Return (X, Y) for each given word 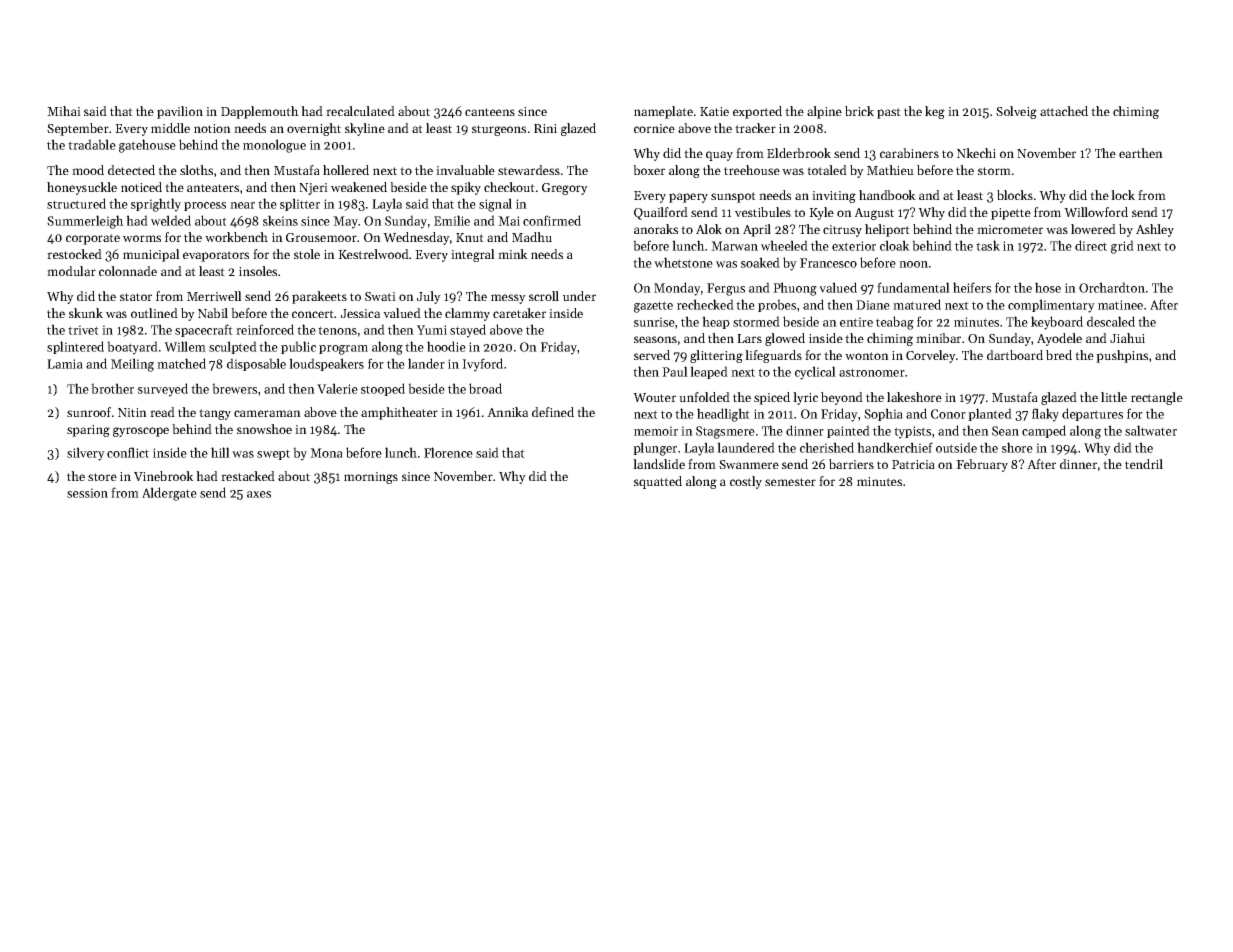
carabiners (909, 153)
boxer (649, 170)
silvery (86, 454)
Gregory (565, 189)
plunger (655, 449)
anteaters (213, 188)
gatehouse (147, 146)
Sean (1005, 431)
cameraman (267, 413)
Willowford (1096, 212)
